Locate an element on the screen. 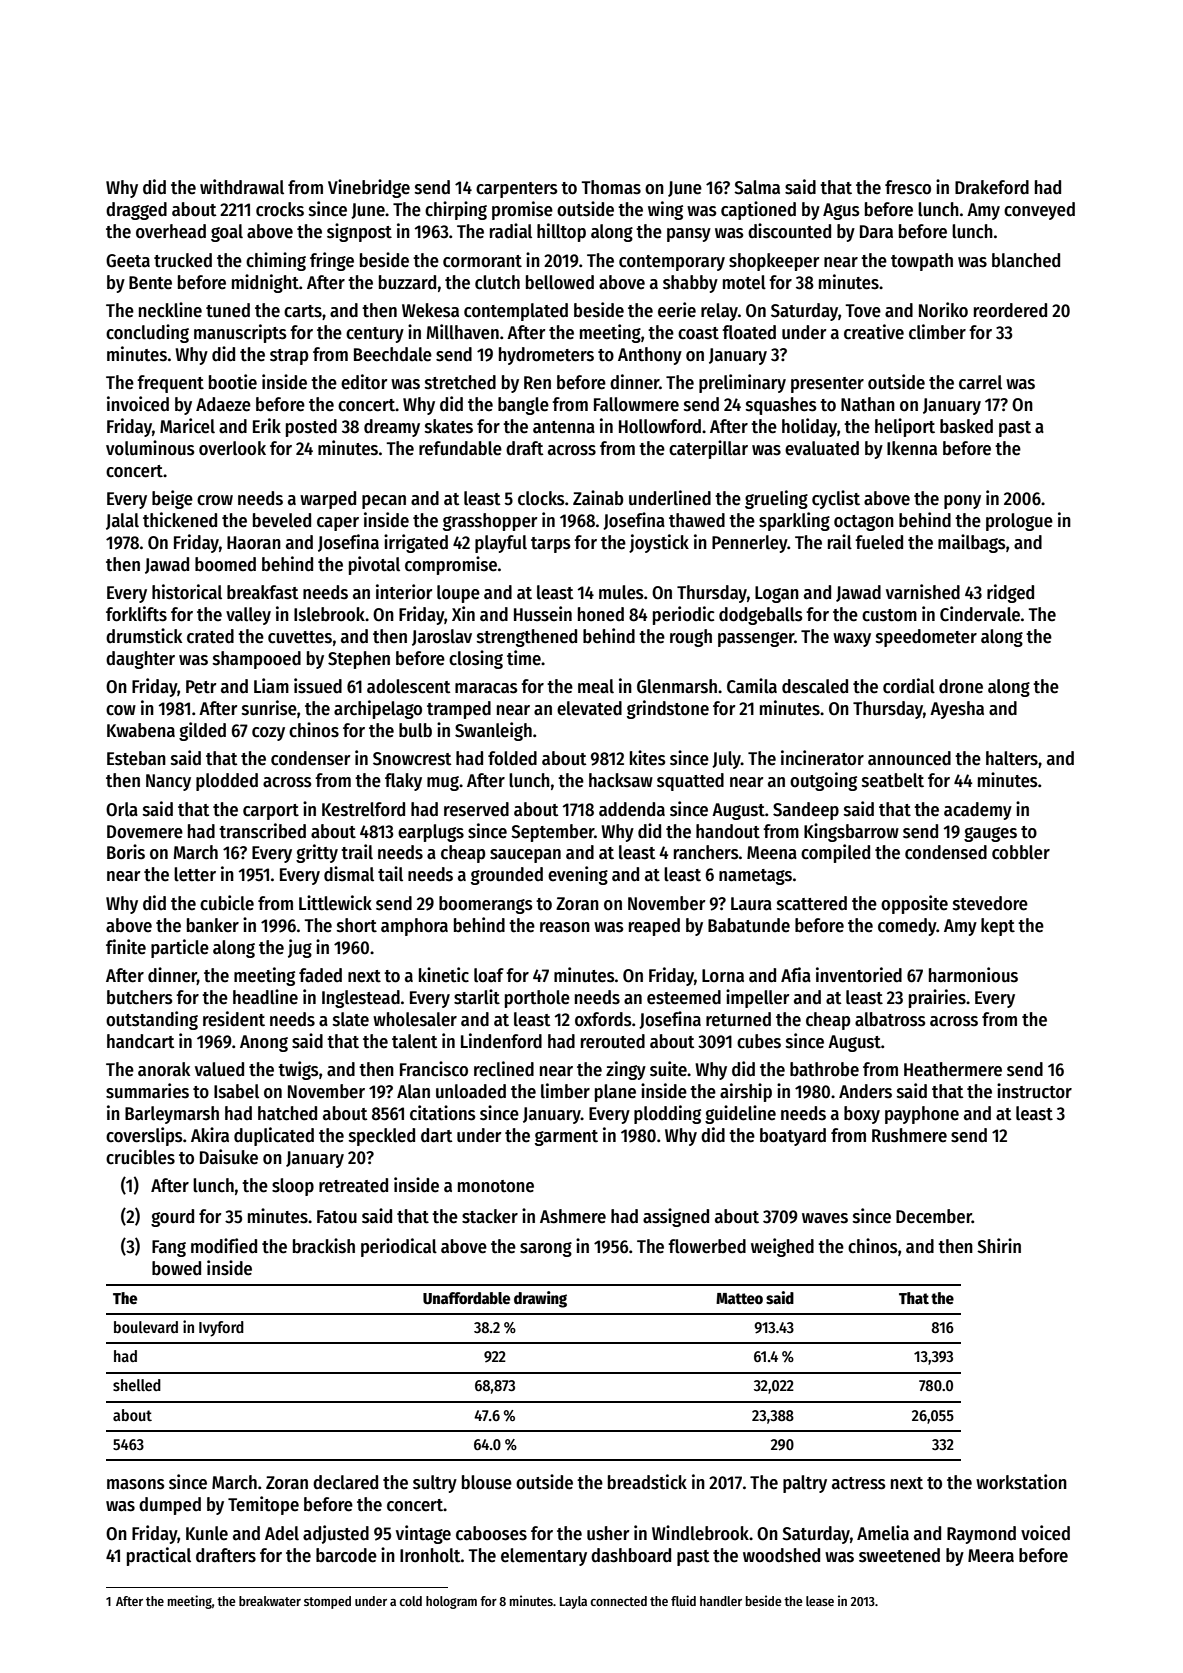  breadstick is located at coordinates (647, 1482).
